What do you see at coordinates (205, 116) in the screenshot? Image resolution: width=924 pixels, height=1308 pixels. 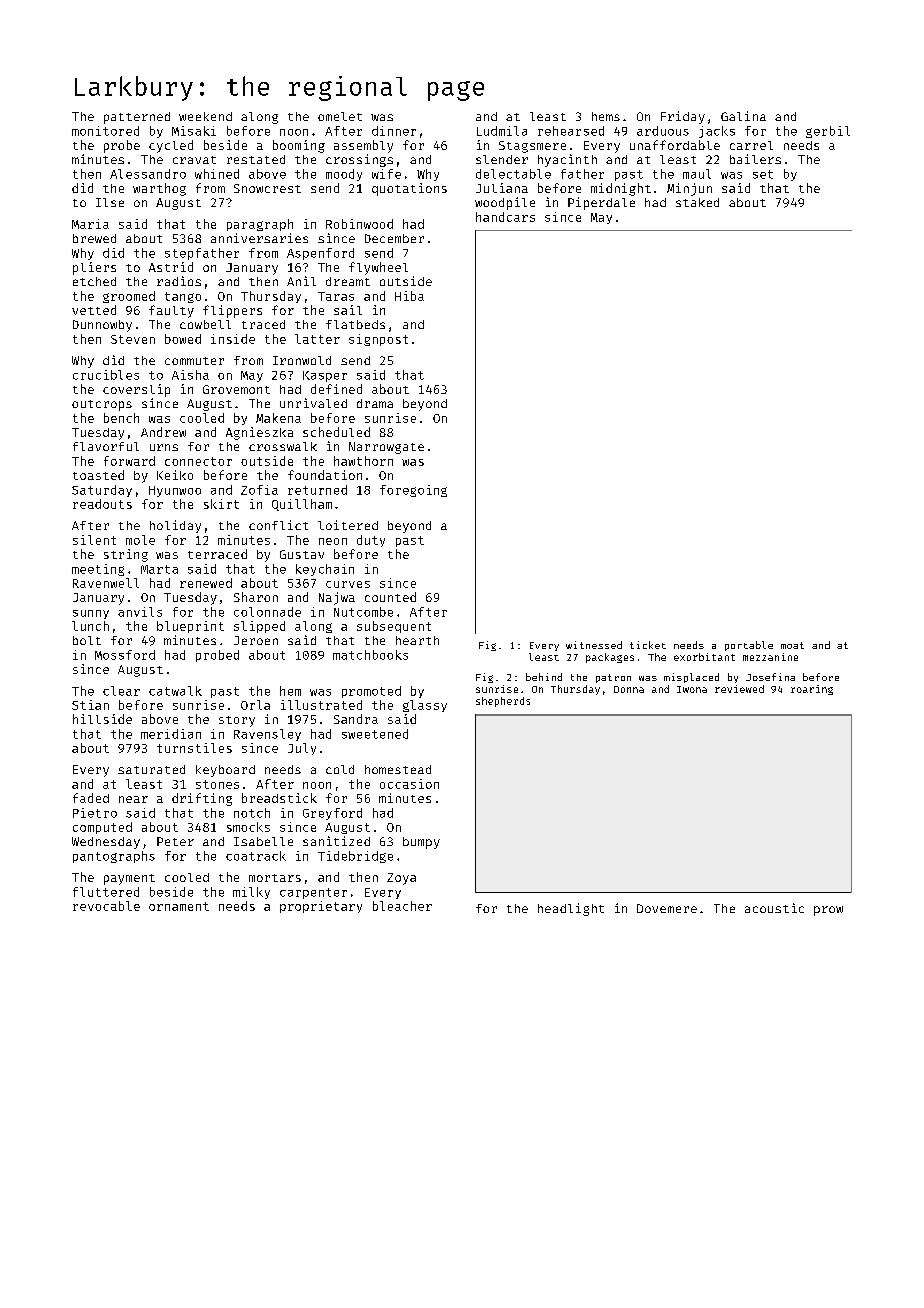 I see `weekend` at bounding box center [205, 116].
